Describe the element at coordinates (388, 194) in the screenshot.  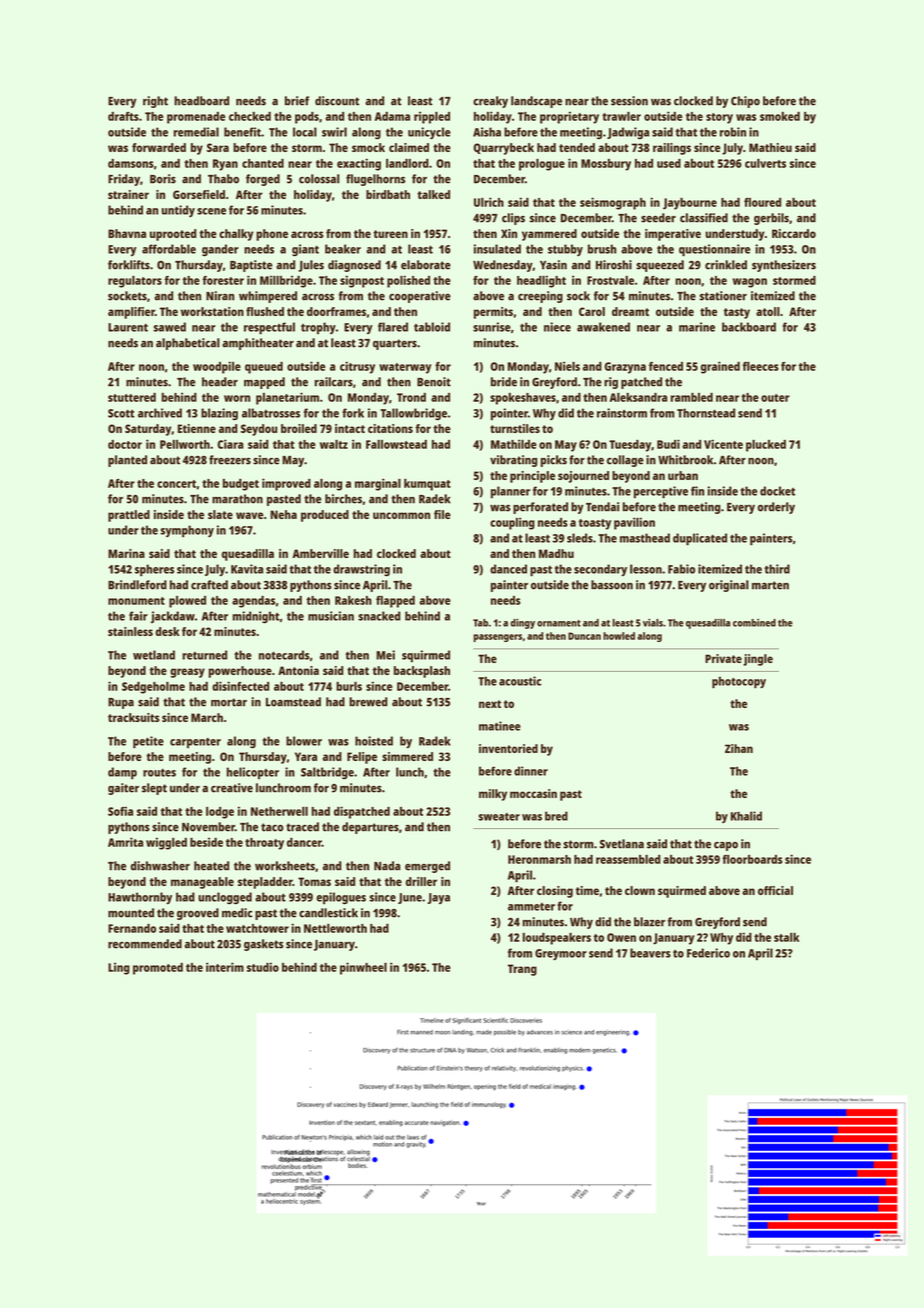
I see `birdbath` at that location.
